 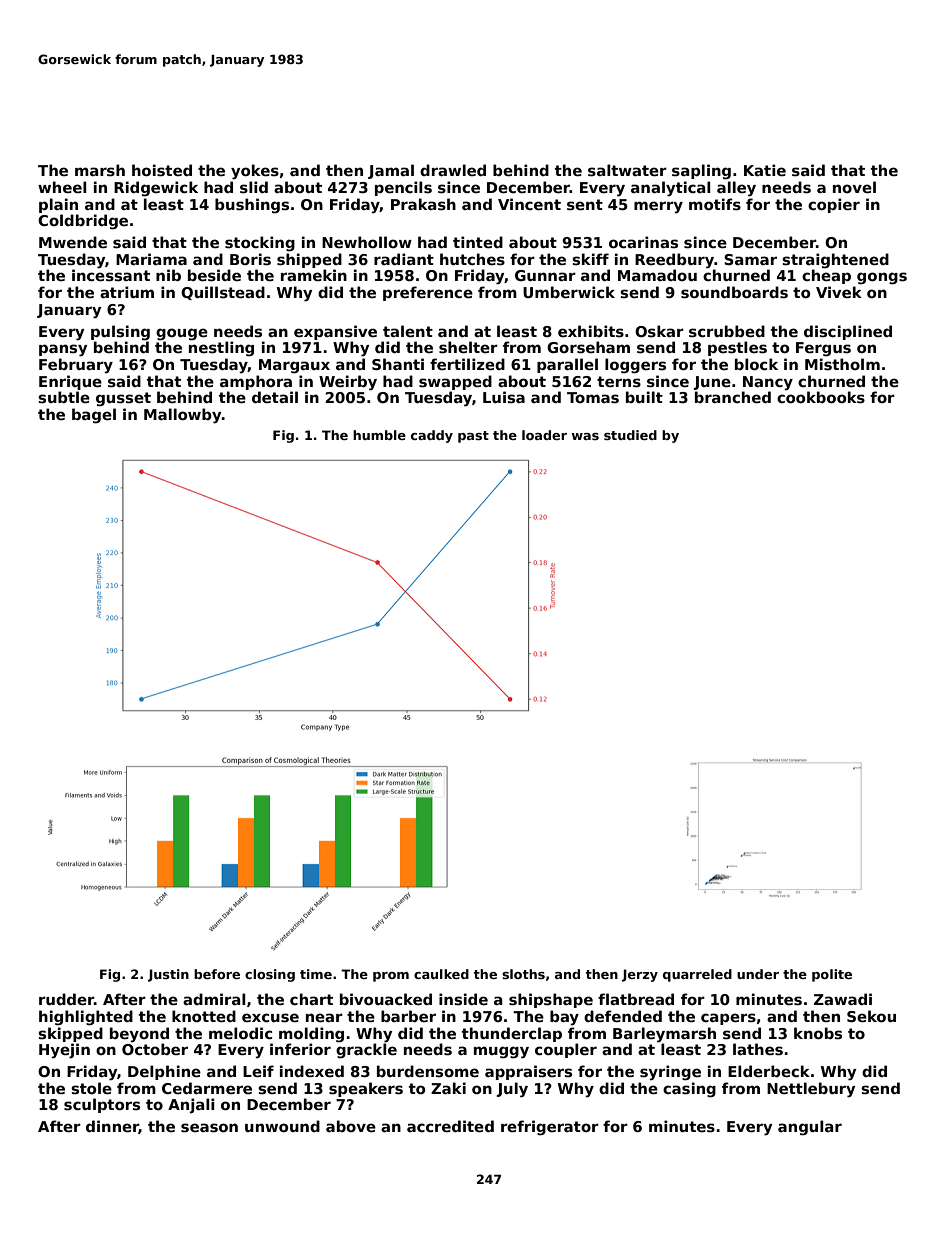 I want to click on caulked, so click(x=441, y=974).
